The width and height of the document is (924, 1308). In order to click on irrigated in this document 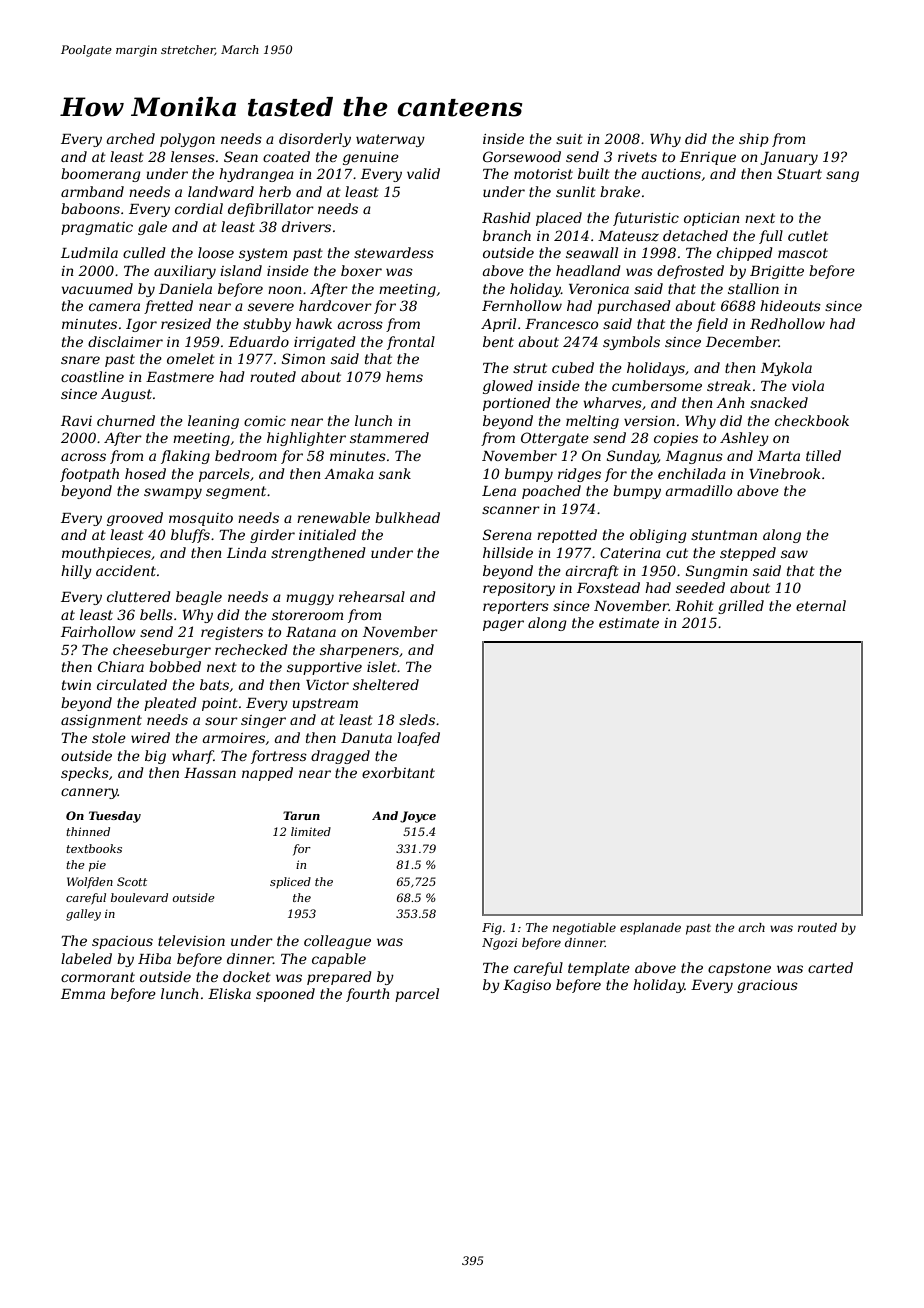, I will do `click(325, 343)`.
